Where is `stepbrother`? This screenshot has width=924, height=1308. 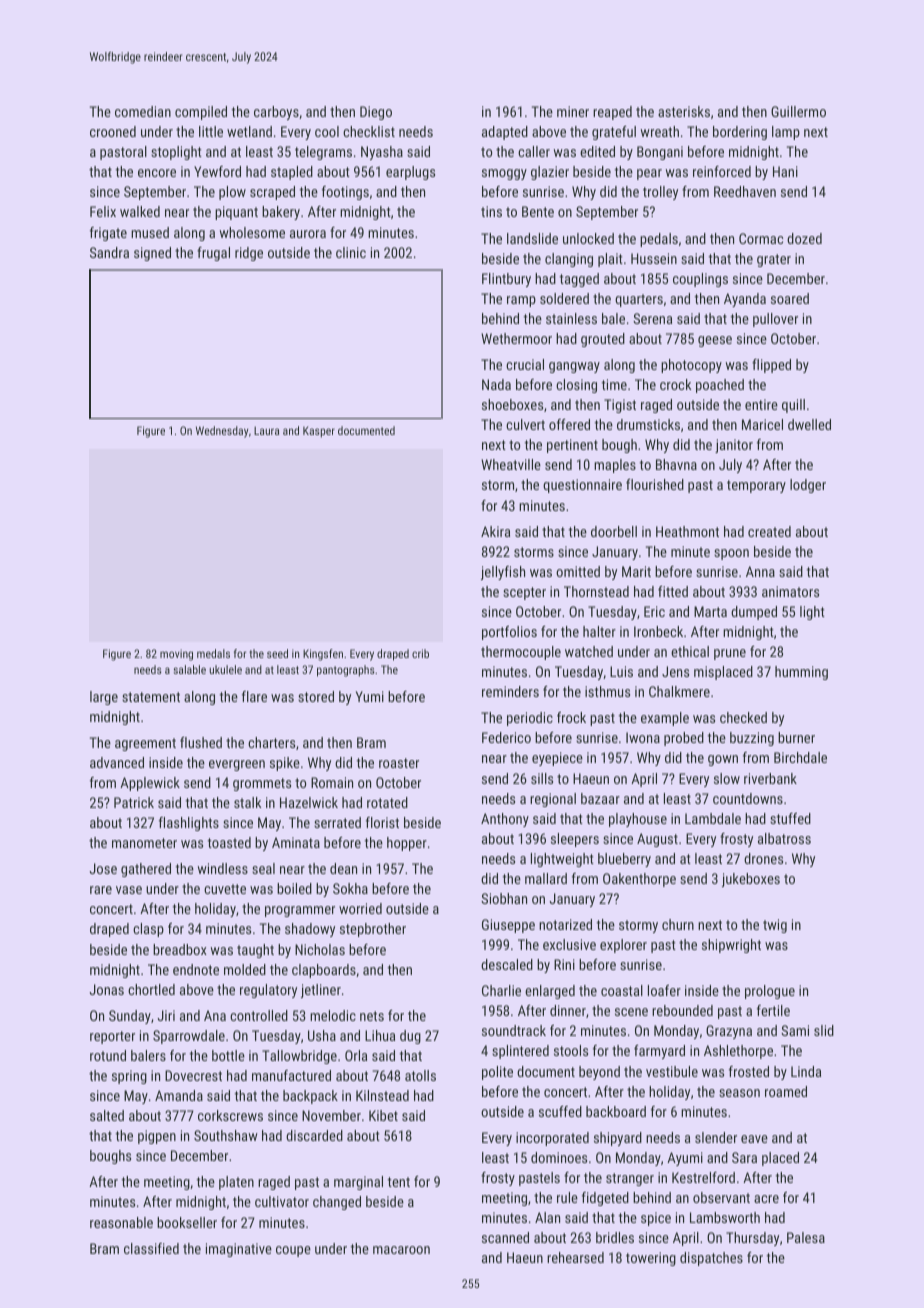
stepbrother is located at coordinates (373, 930).
